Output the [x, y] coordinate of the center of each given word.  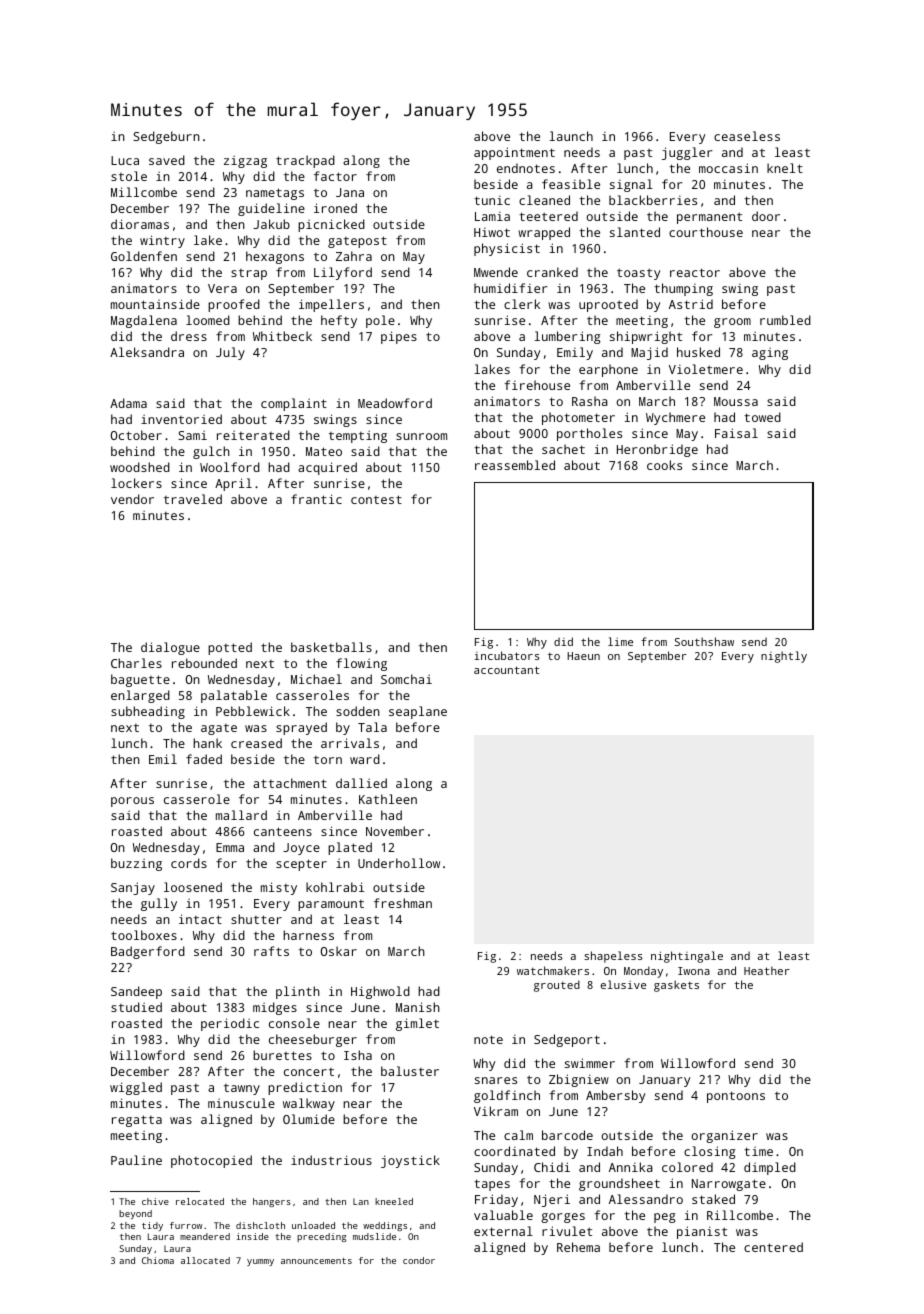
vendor [132, 499]
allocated [205, 1260]
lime [620, 641]
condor [419, 1260]
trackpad [305, 161]
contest [376, 499]
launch [571, 136]
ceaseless [747, 136]
